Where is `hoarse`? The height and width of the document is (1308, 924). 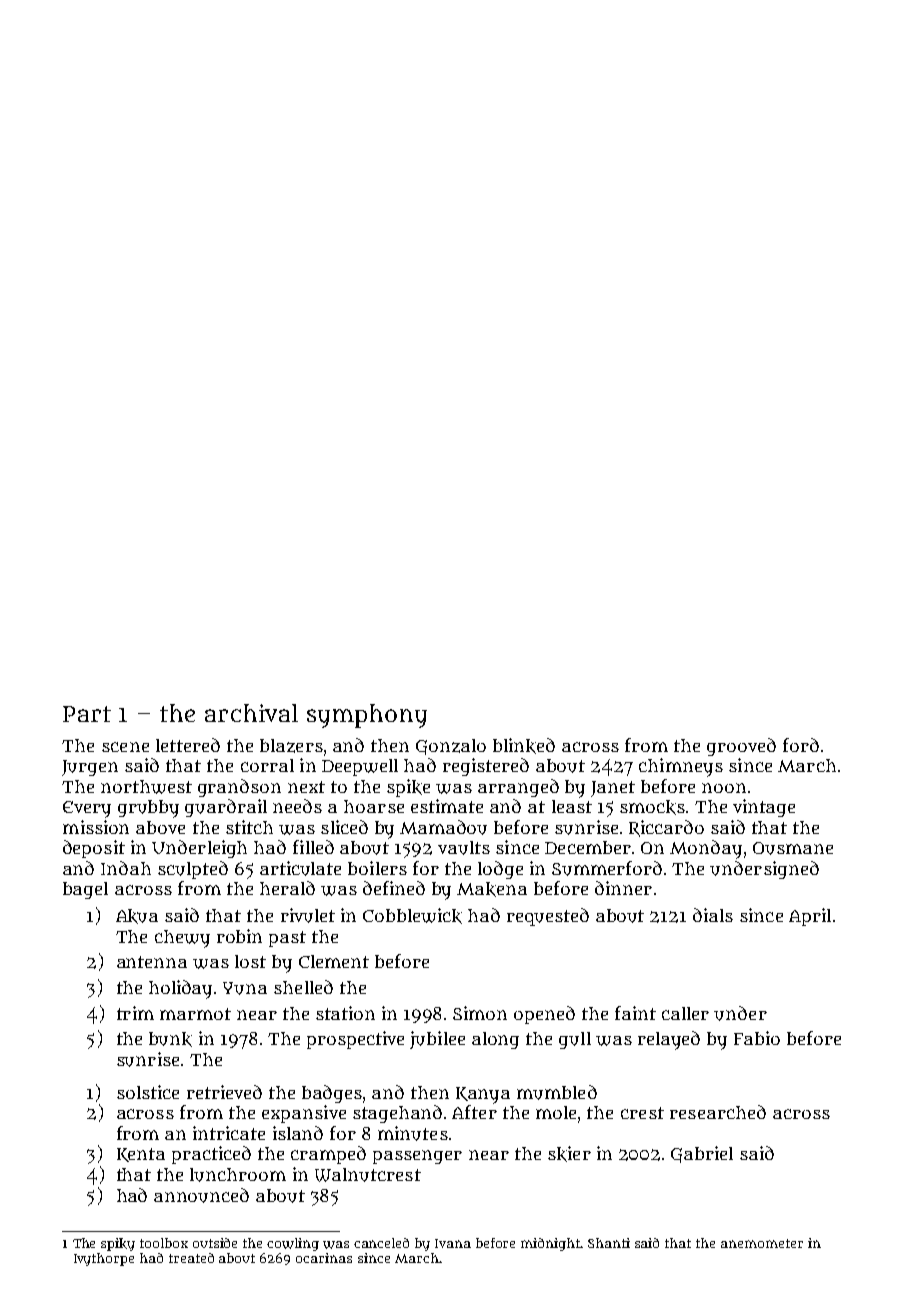
hoarse is located at coordinates (374, 806).
